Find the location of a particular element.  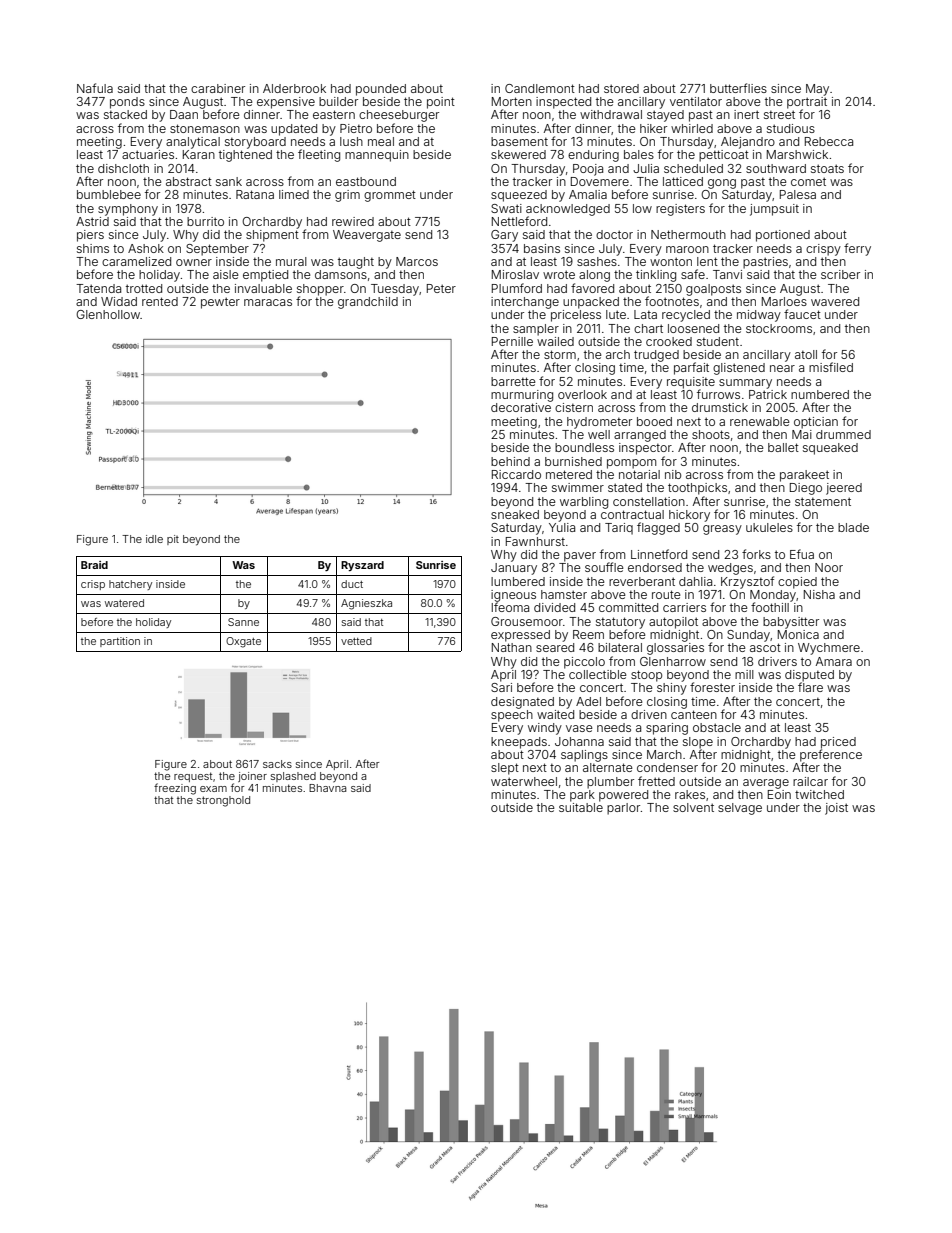

watered is located at coordinates (124, 603).
